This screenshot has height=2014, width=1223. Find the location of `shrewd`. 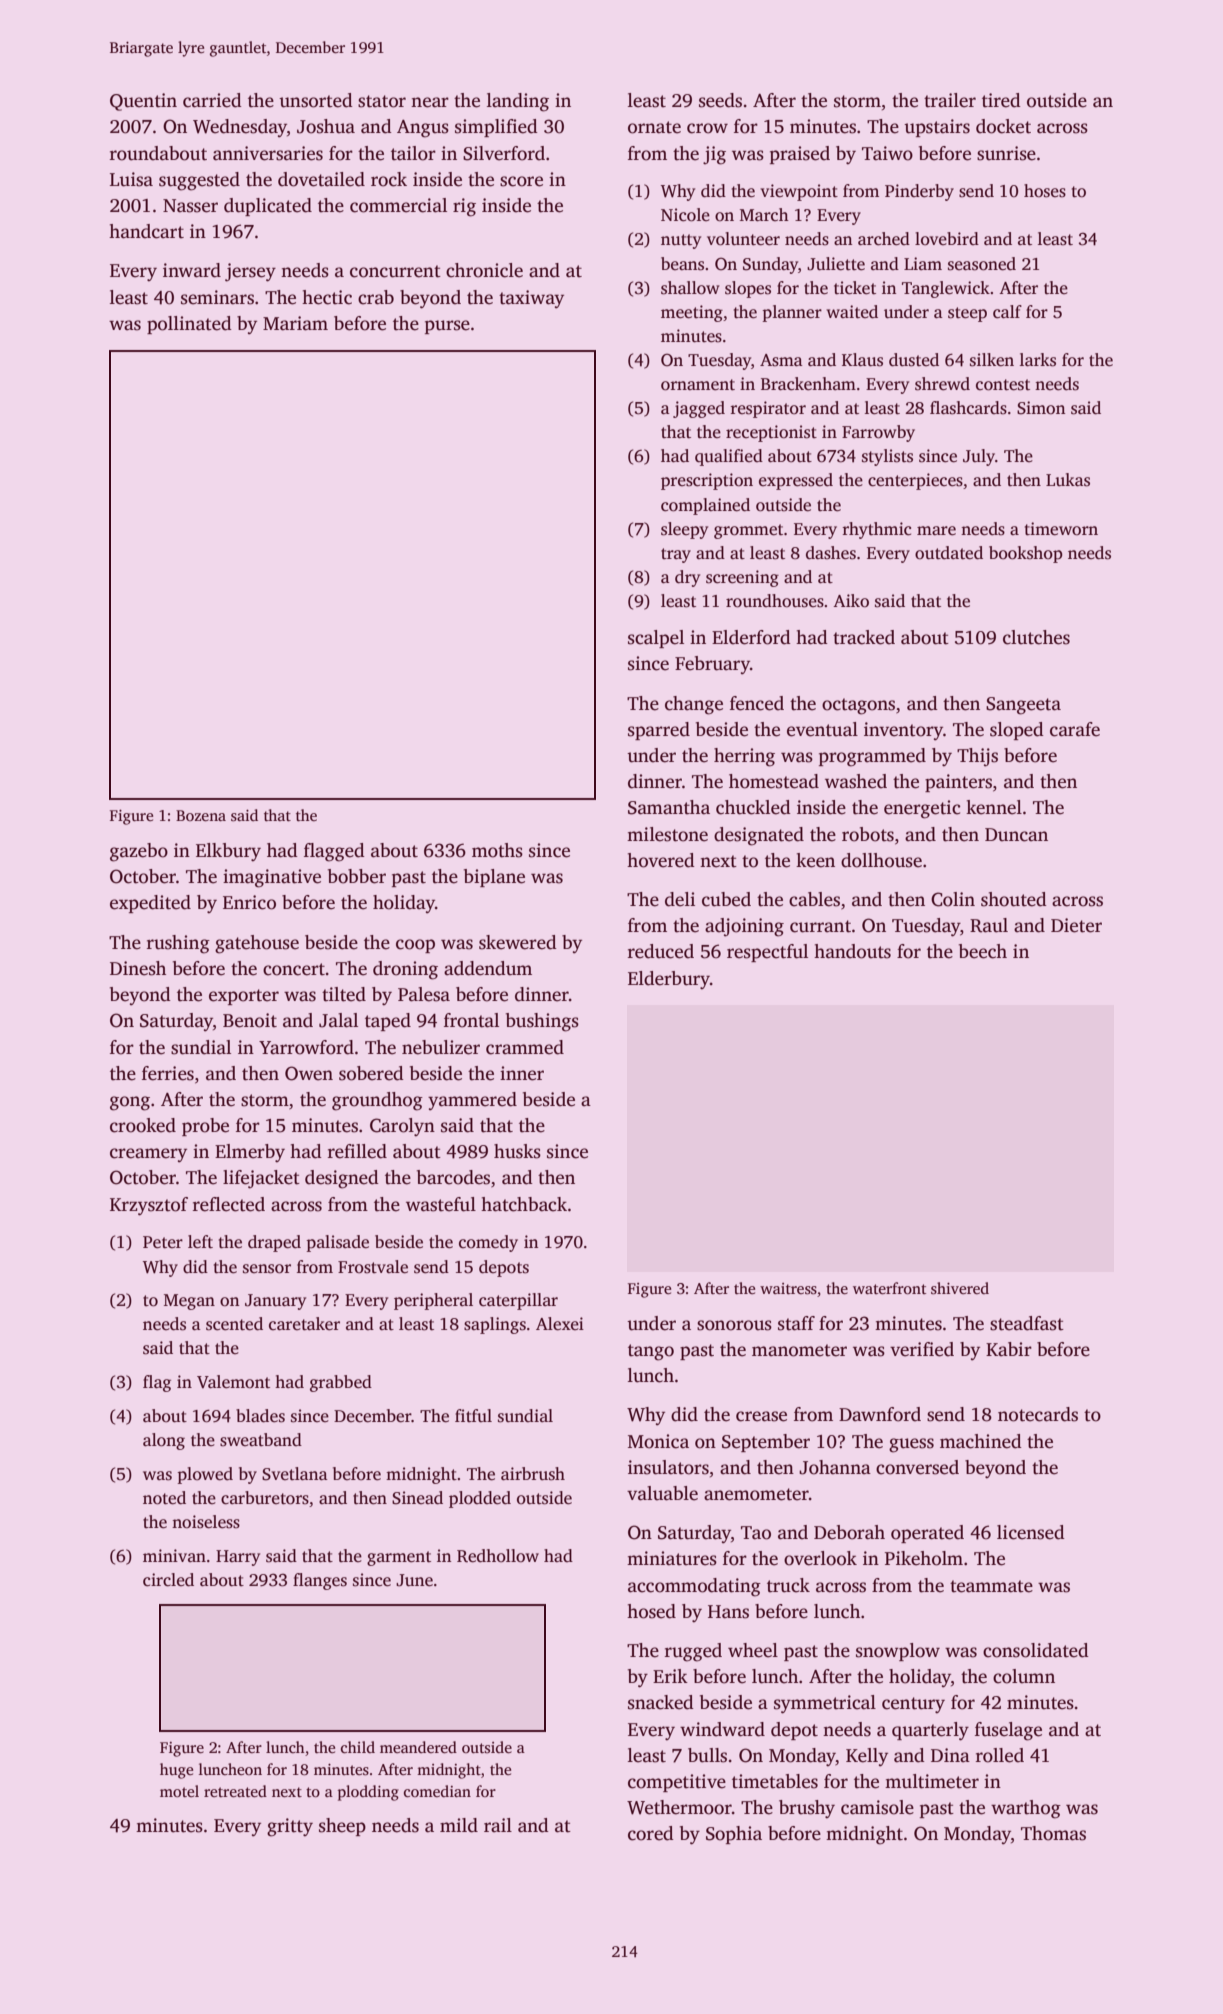

shrewd is located at coordinates (942, 384).
